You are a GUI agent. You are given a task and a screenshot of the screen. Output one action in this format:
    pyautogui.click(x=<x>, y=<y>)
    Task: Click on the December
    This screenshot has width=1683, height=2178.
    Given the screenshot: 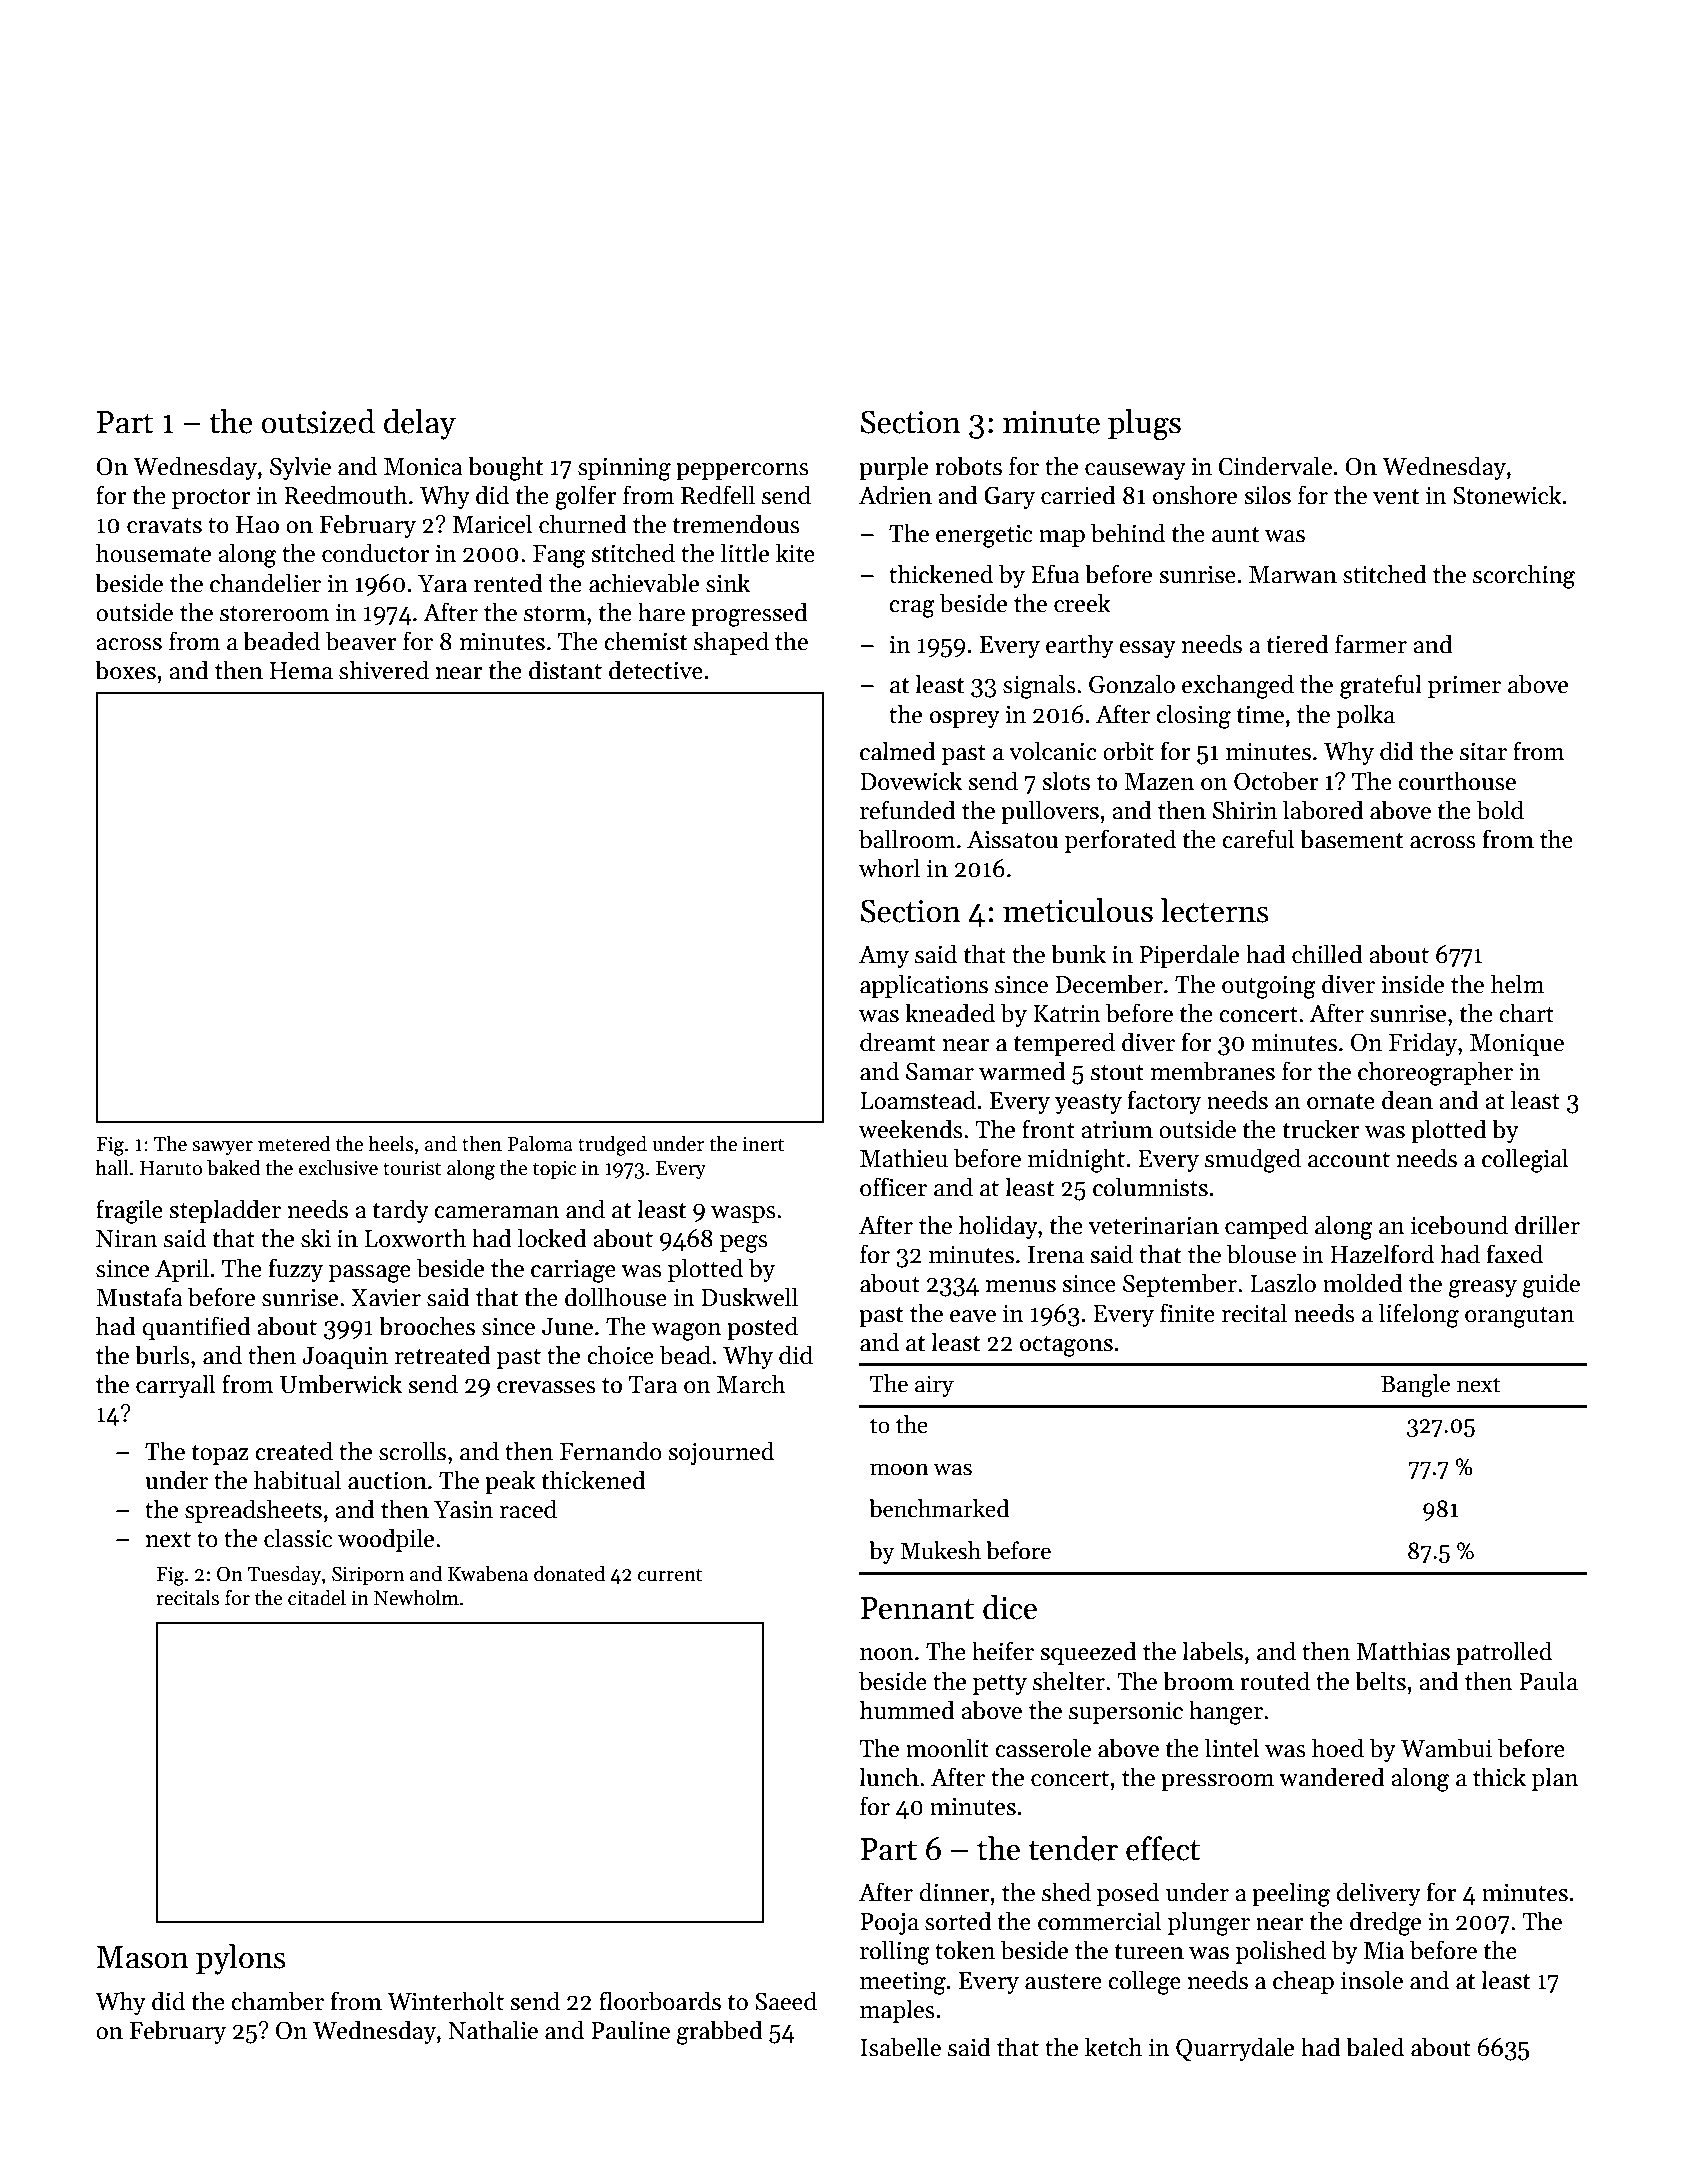 What is the action you would take?
    pyautogui.click(x=1109, y=984)
